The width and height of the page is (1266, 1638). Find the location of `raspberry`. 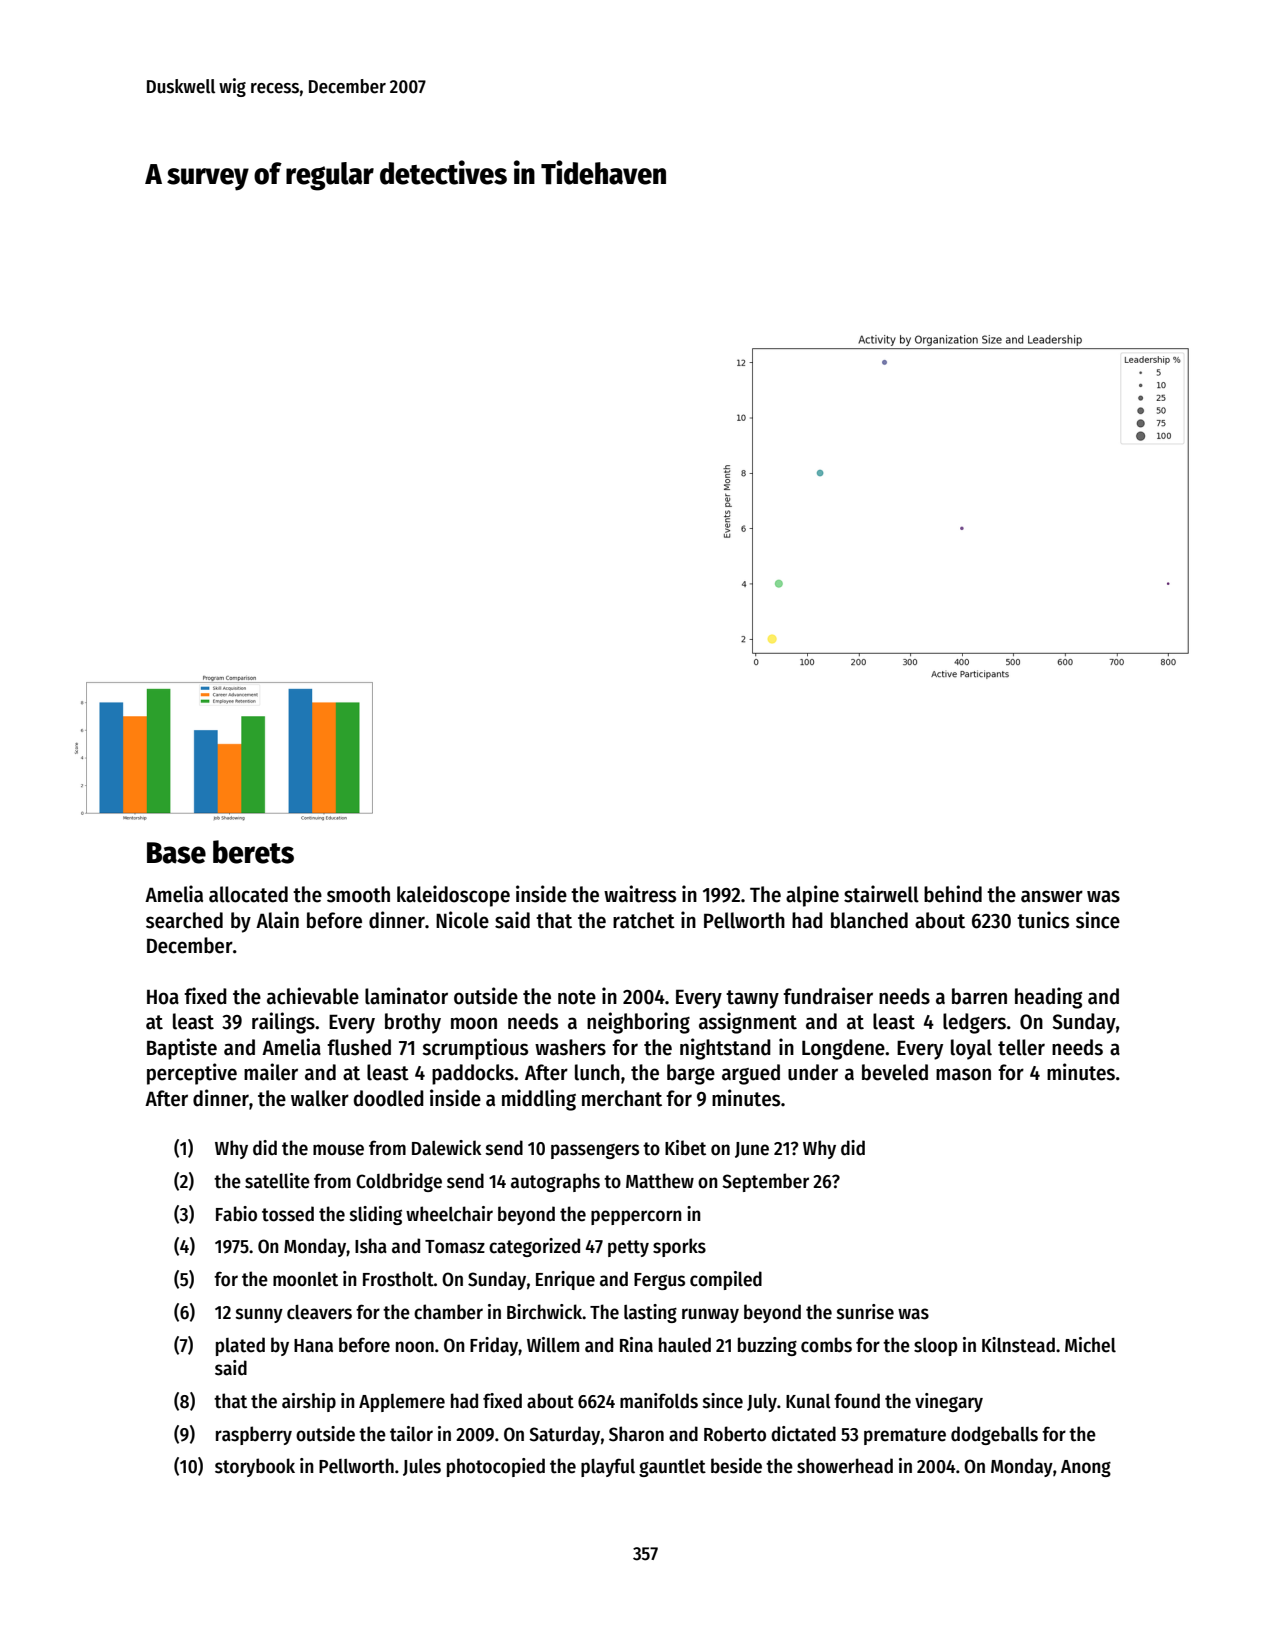

raspberry is located at coordinates (254, 1435).
